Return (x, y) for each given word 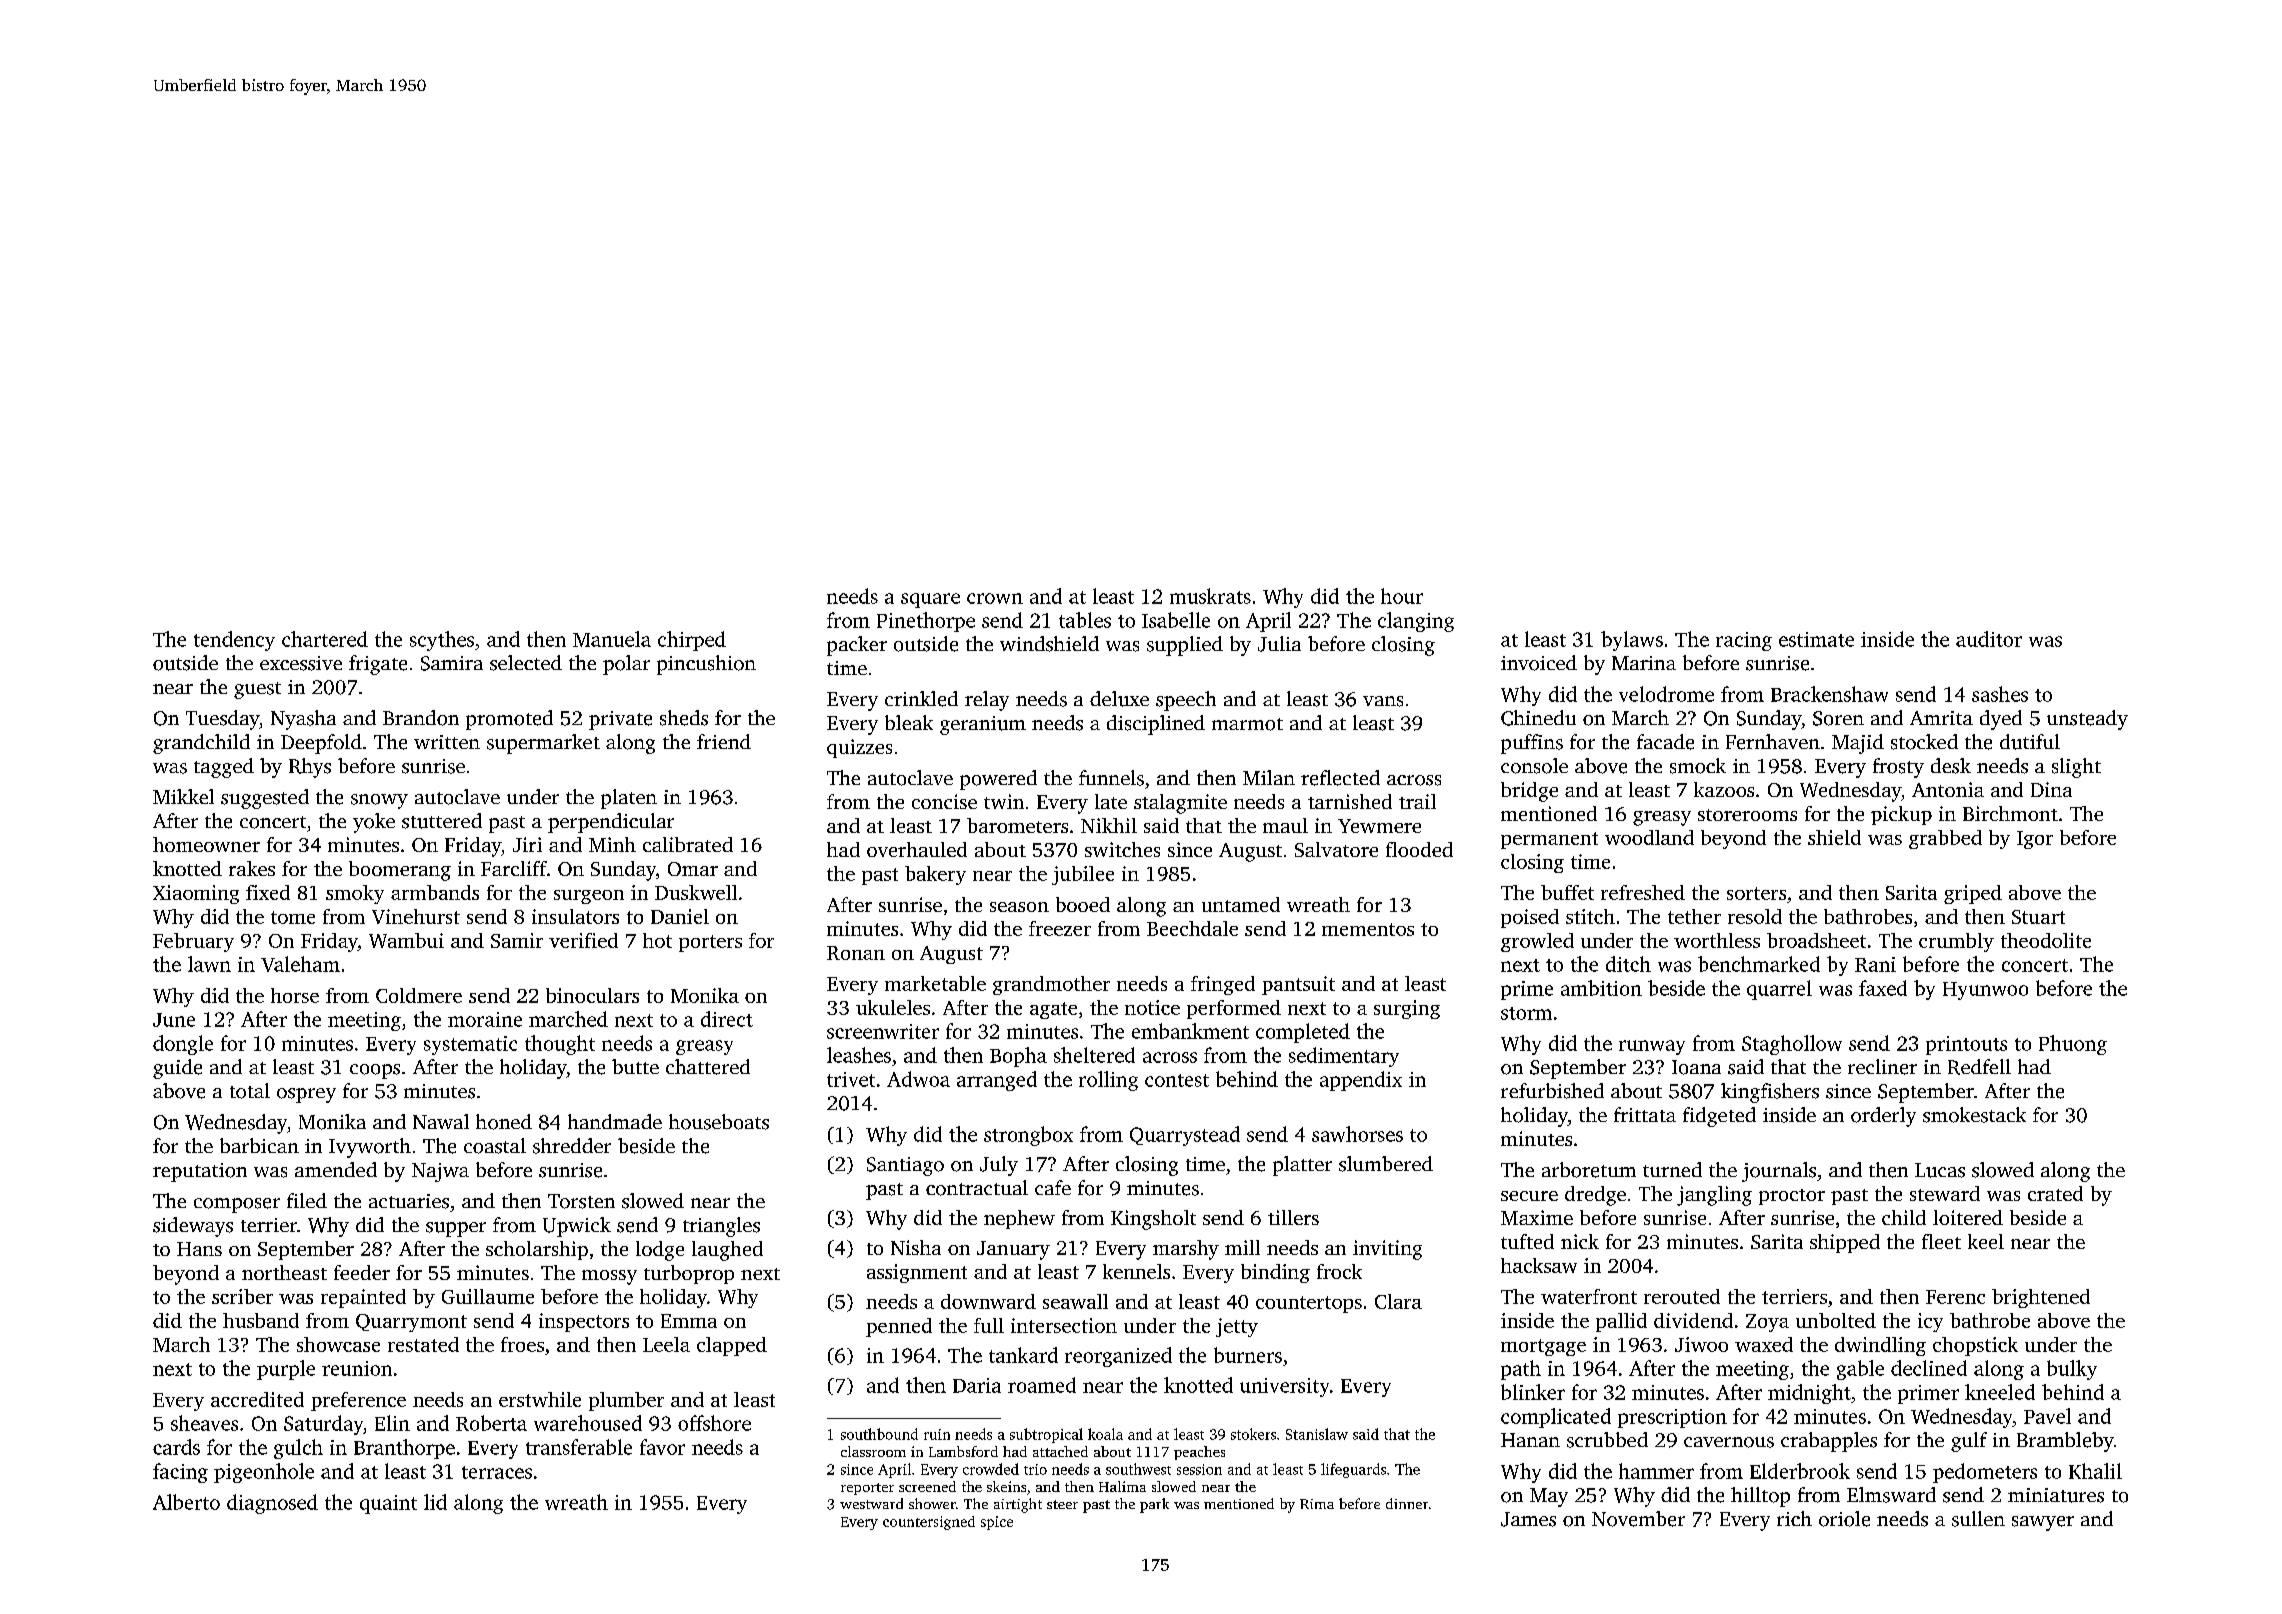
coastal (495, 1146)
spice (997, 1523)
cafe (1053, 1187)
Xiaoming (196, 894)
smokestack (1974, 1115)
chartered (325, 639)
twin (1004, 801)
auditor (1989, 639)
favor (662, 1447)
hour (1402, 596)
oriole (1844, 1519)
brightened (2041, 1298)
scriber (242, 1296)
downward (988, 1301)
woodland (1649, 837)
